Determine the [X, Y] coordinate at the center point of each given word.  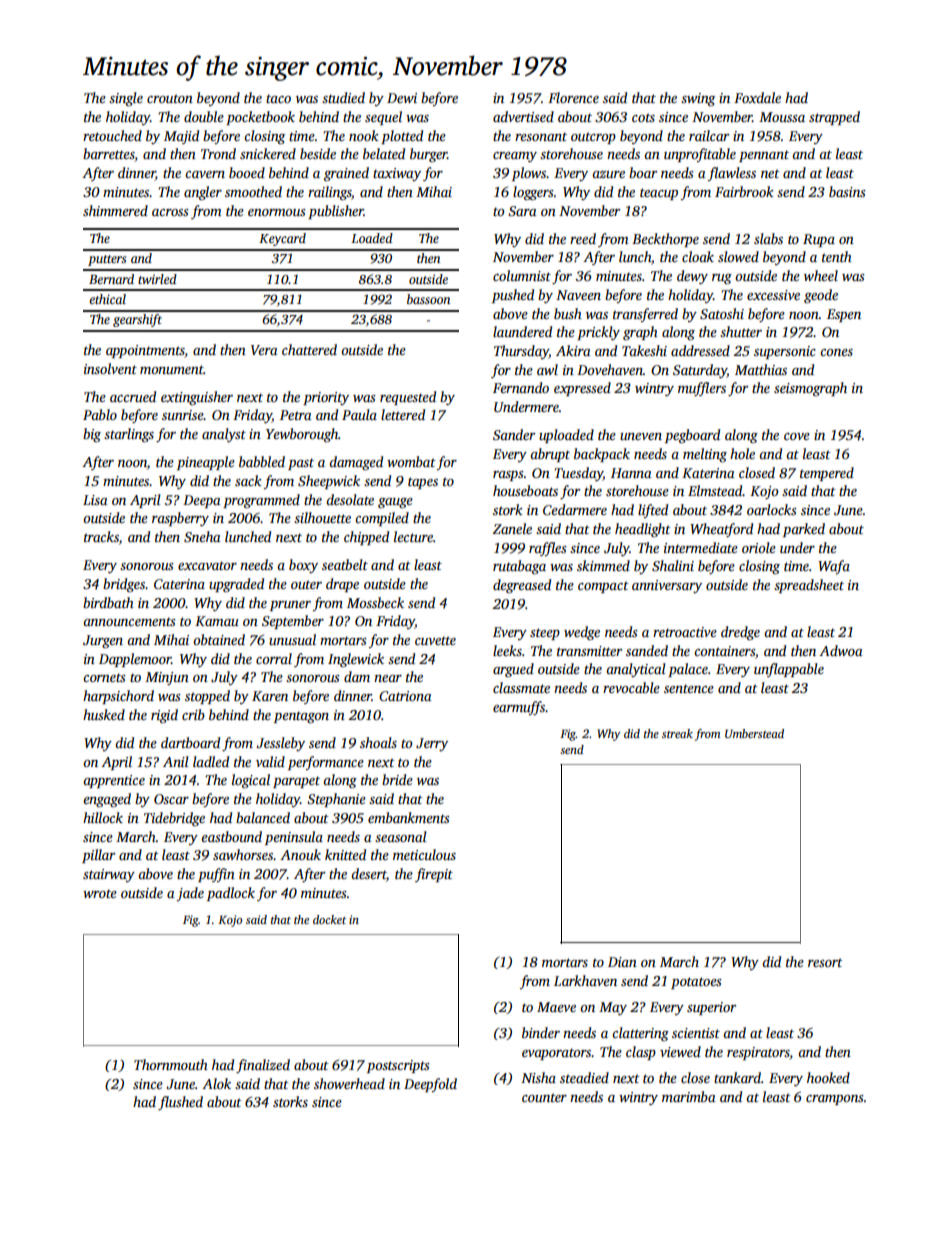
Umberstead [754, 733]
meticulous [424, 854]
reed [583, 238]
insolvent [110, 368]
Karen [270, 696]
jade [190, 894]
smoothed [253, 191]
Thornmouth [171, 1064]
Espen [844, 315]
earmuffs [519, 708]
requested [408, 398]
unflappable [789, 670]
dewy [692, 277]
